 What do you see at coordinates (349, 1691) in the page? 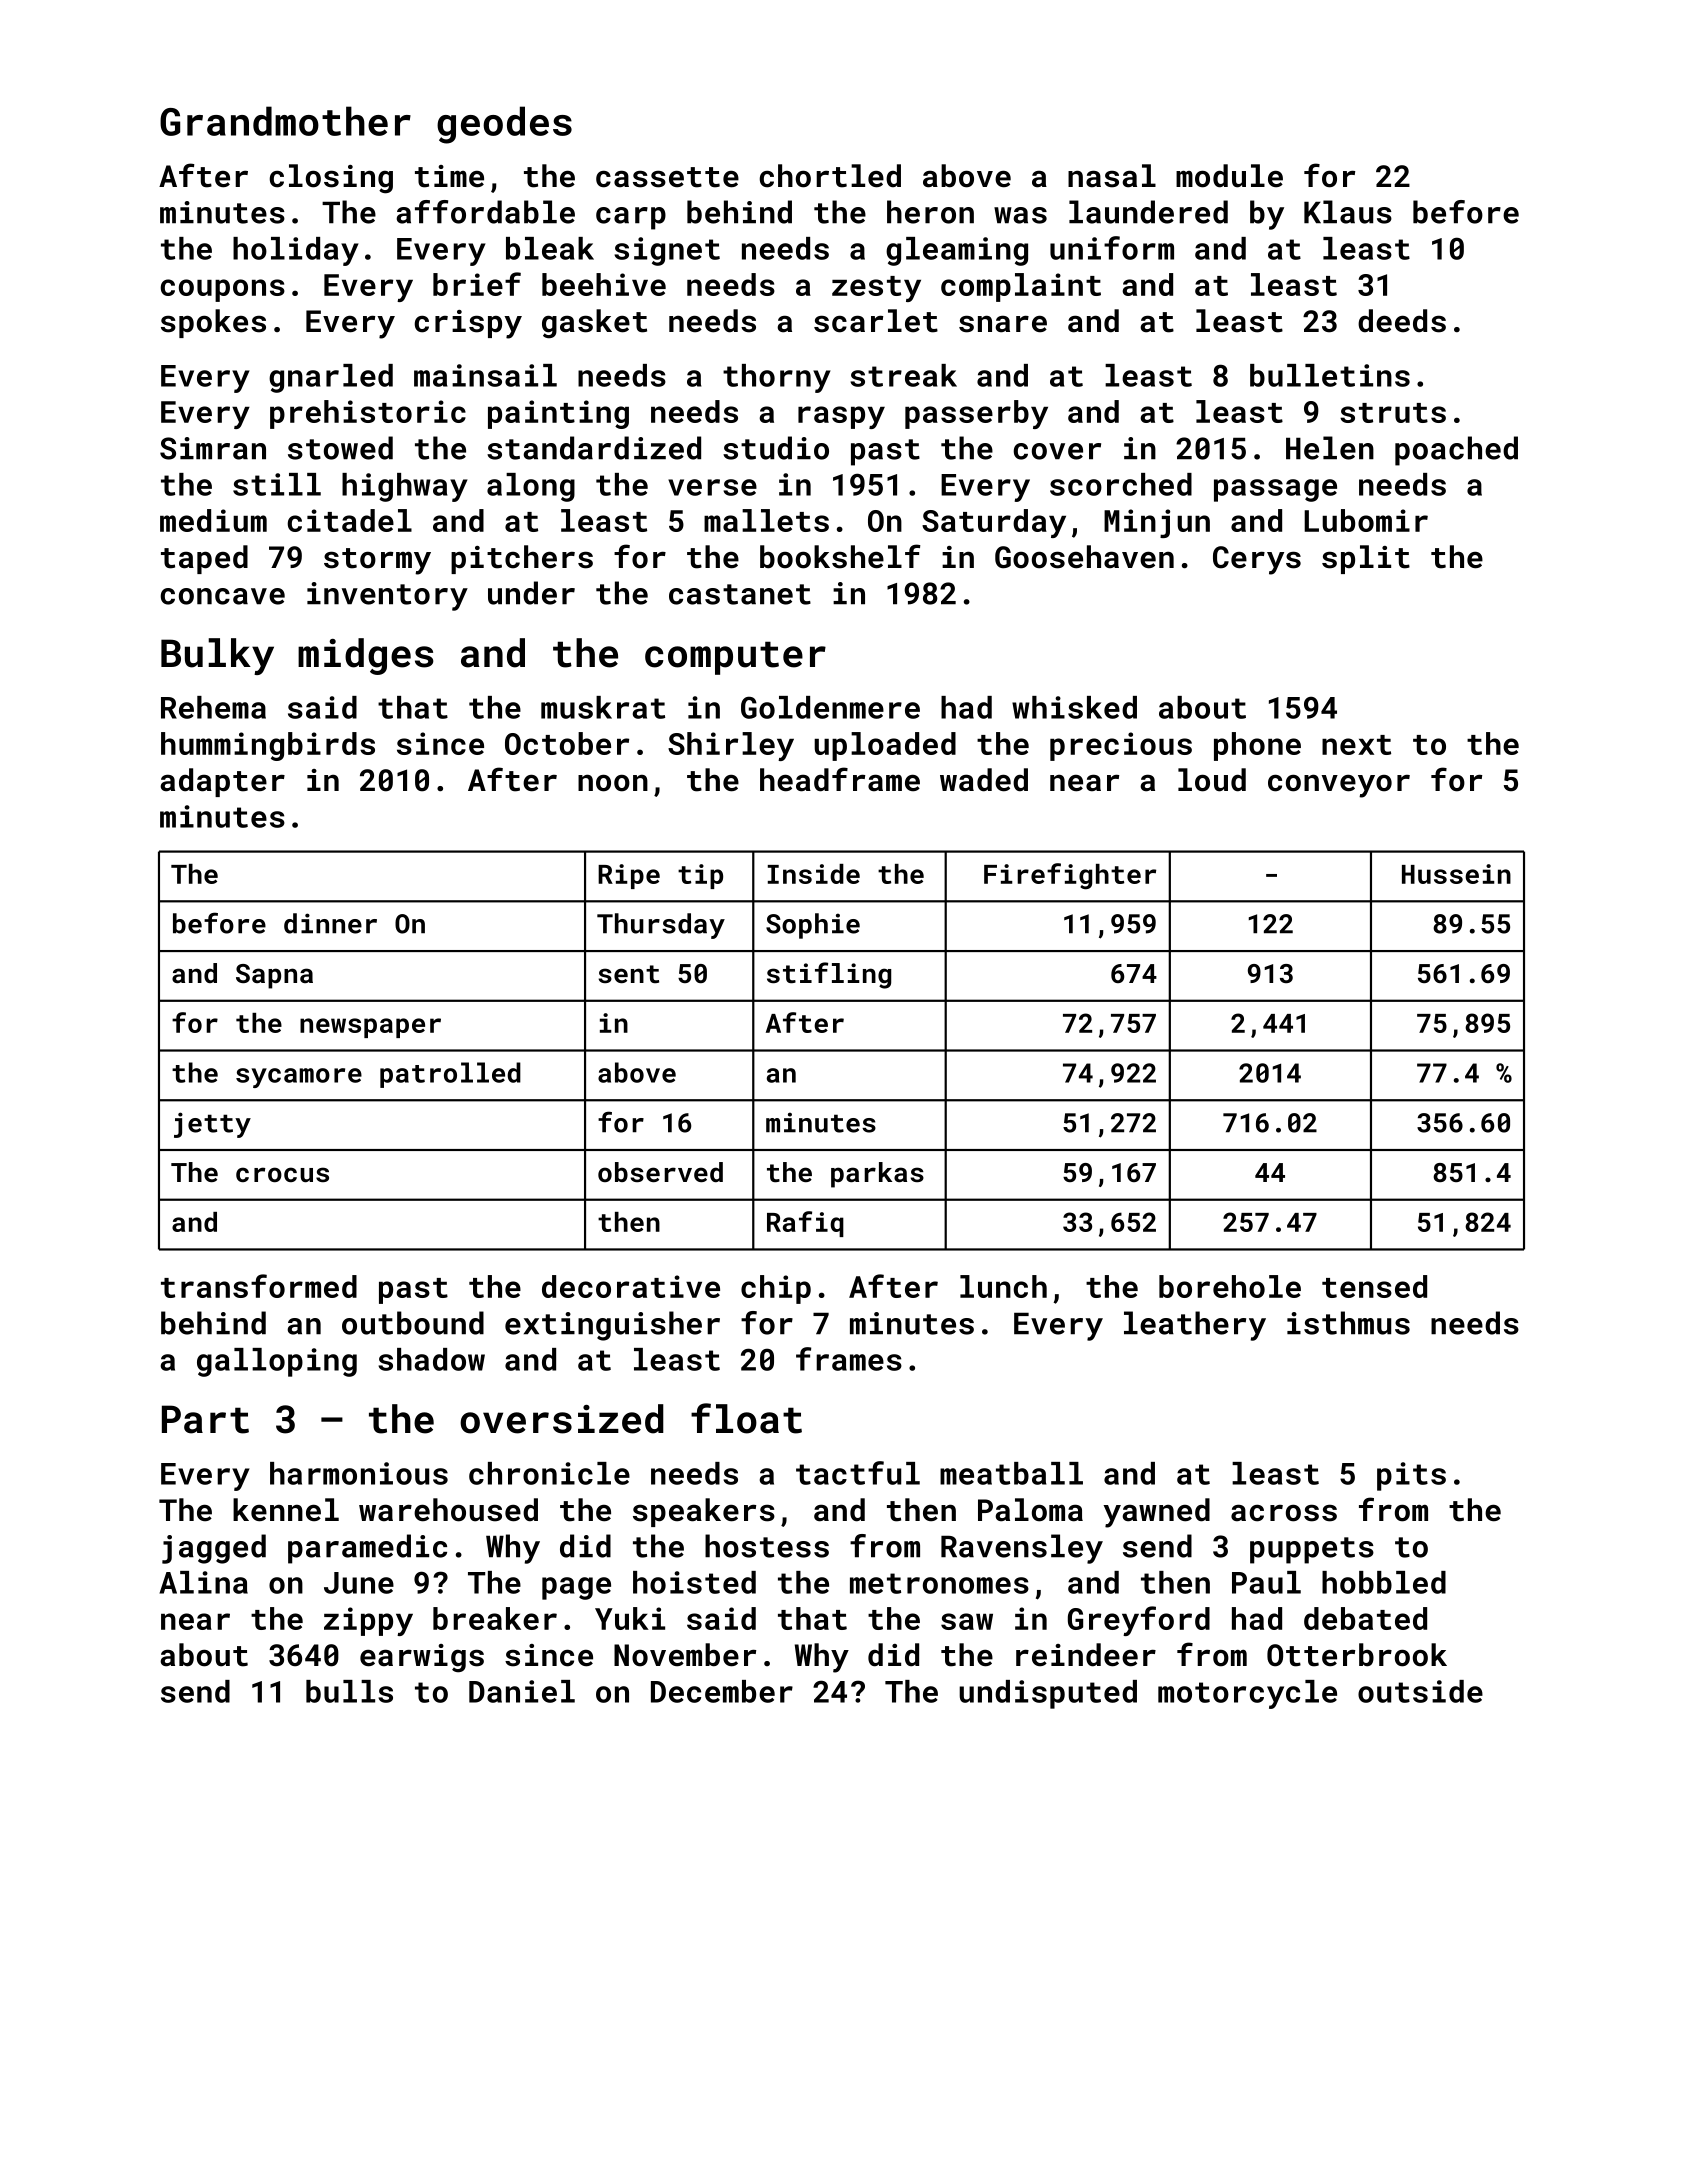
I see `bulls` at bounding box center [349, 1691].
